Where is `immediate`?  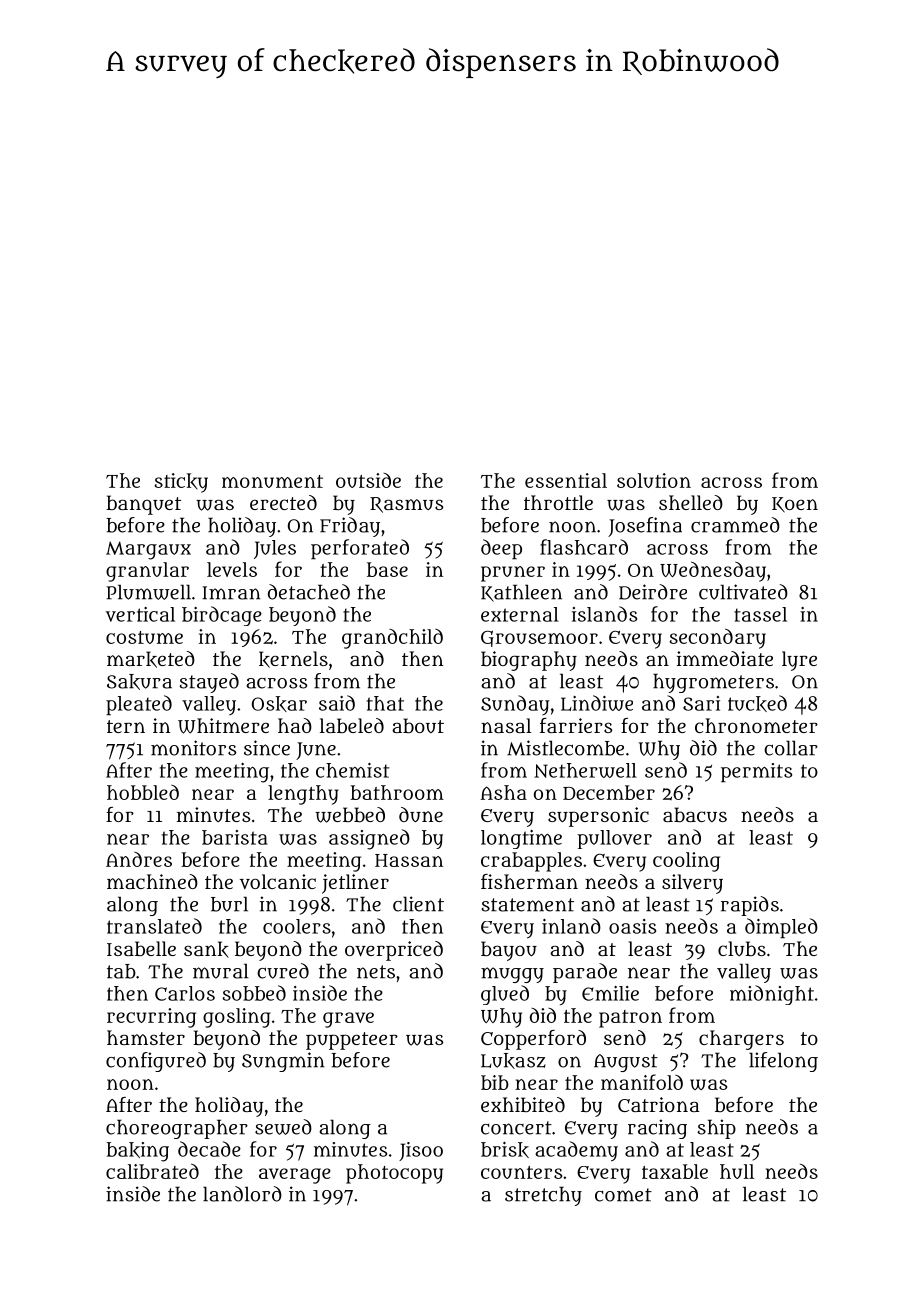 immediate is located at coordinates (725, 658).
